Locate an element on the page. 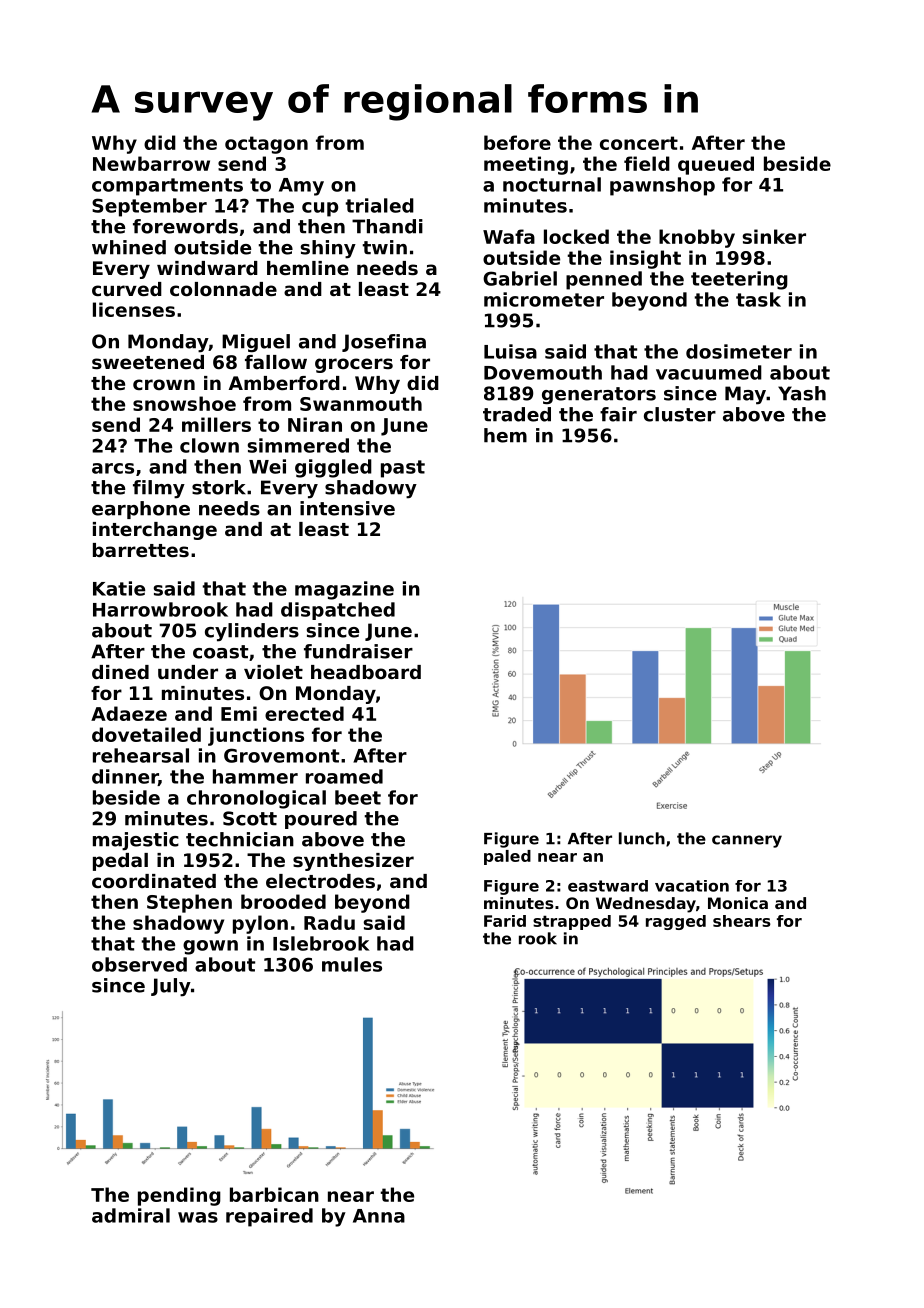  Newbarrow is located at coordinates (151, 163).
